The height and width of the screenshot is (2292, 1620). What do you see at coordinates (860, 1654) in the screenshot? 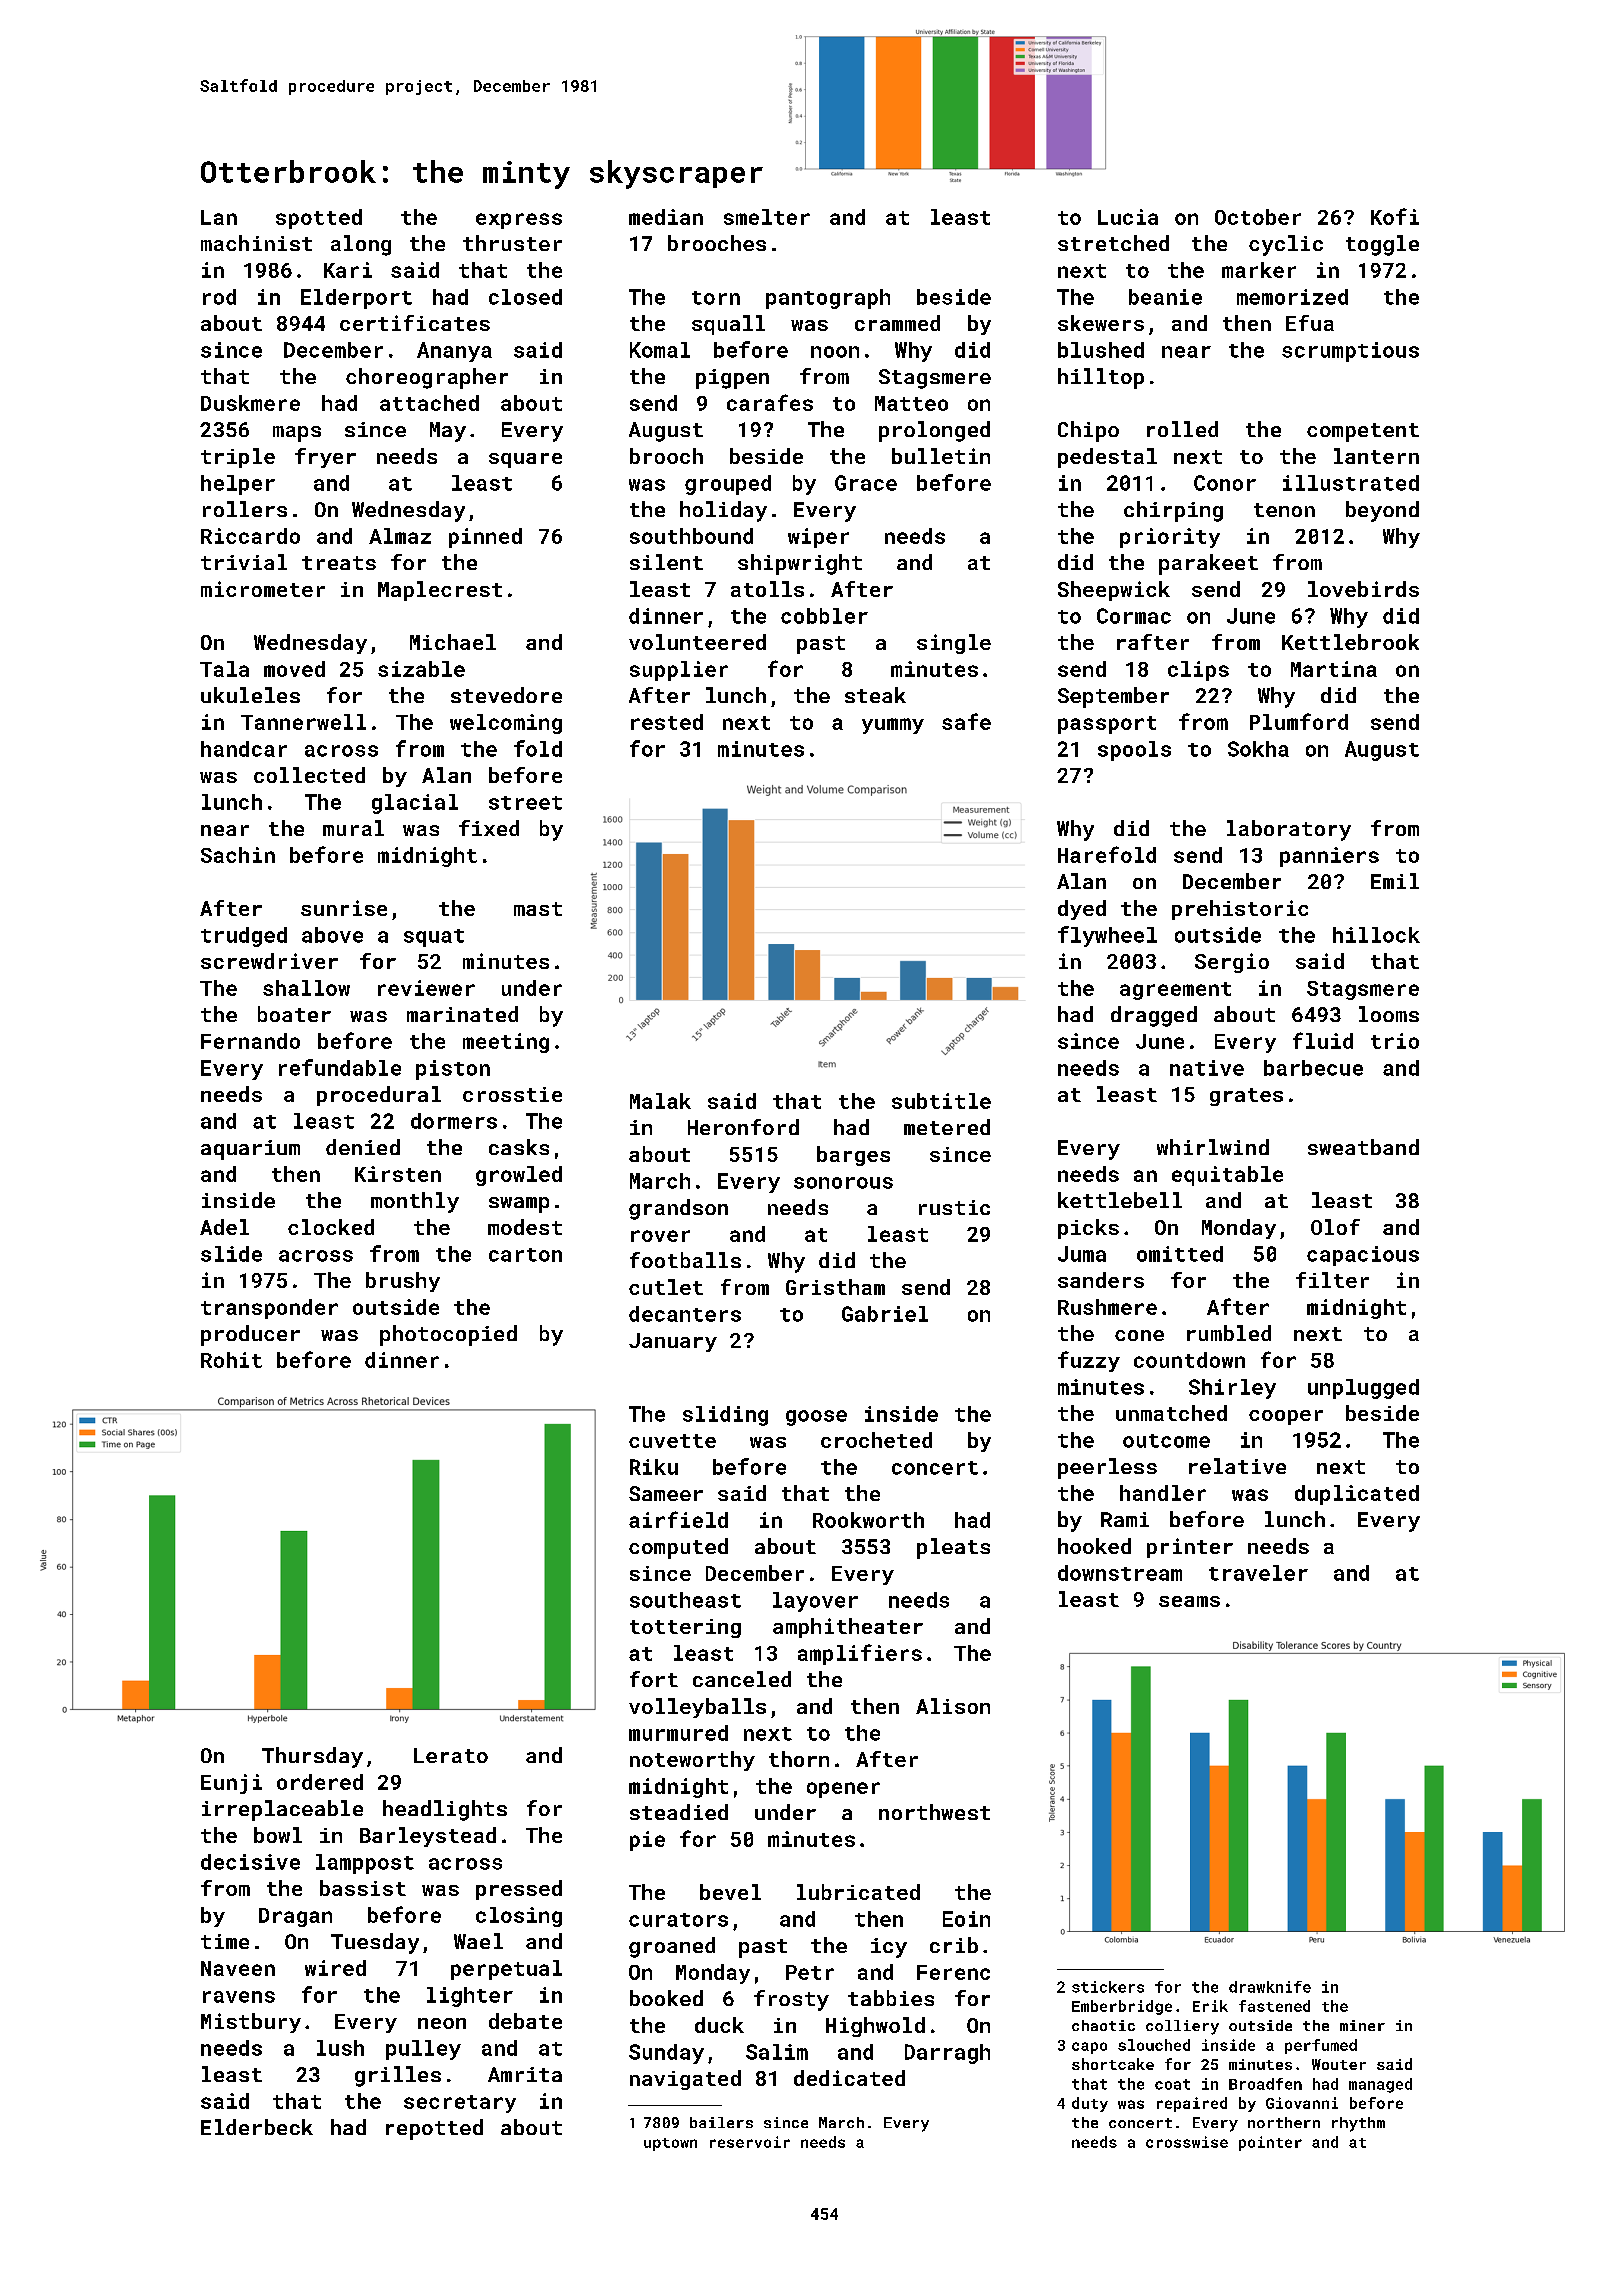
I see `amplifiers` at bounding box center [860, 1654].
